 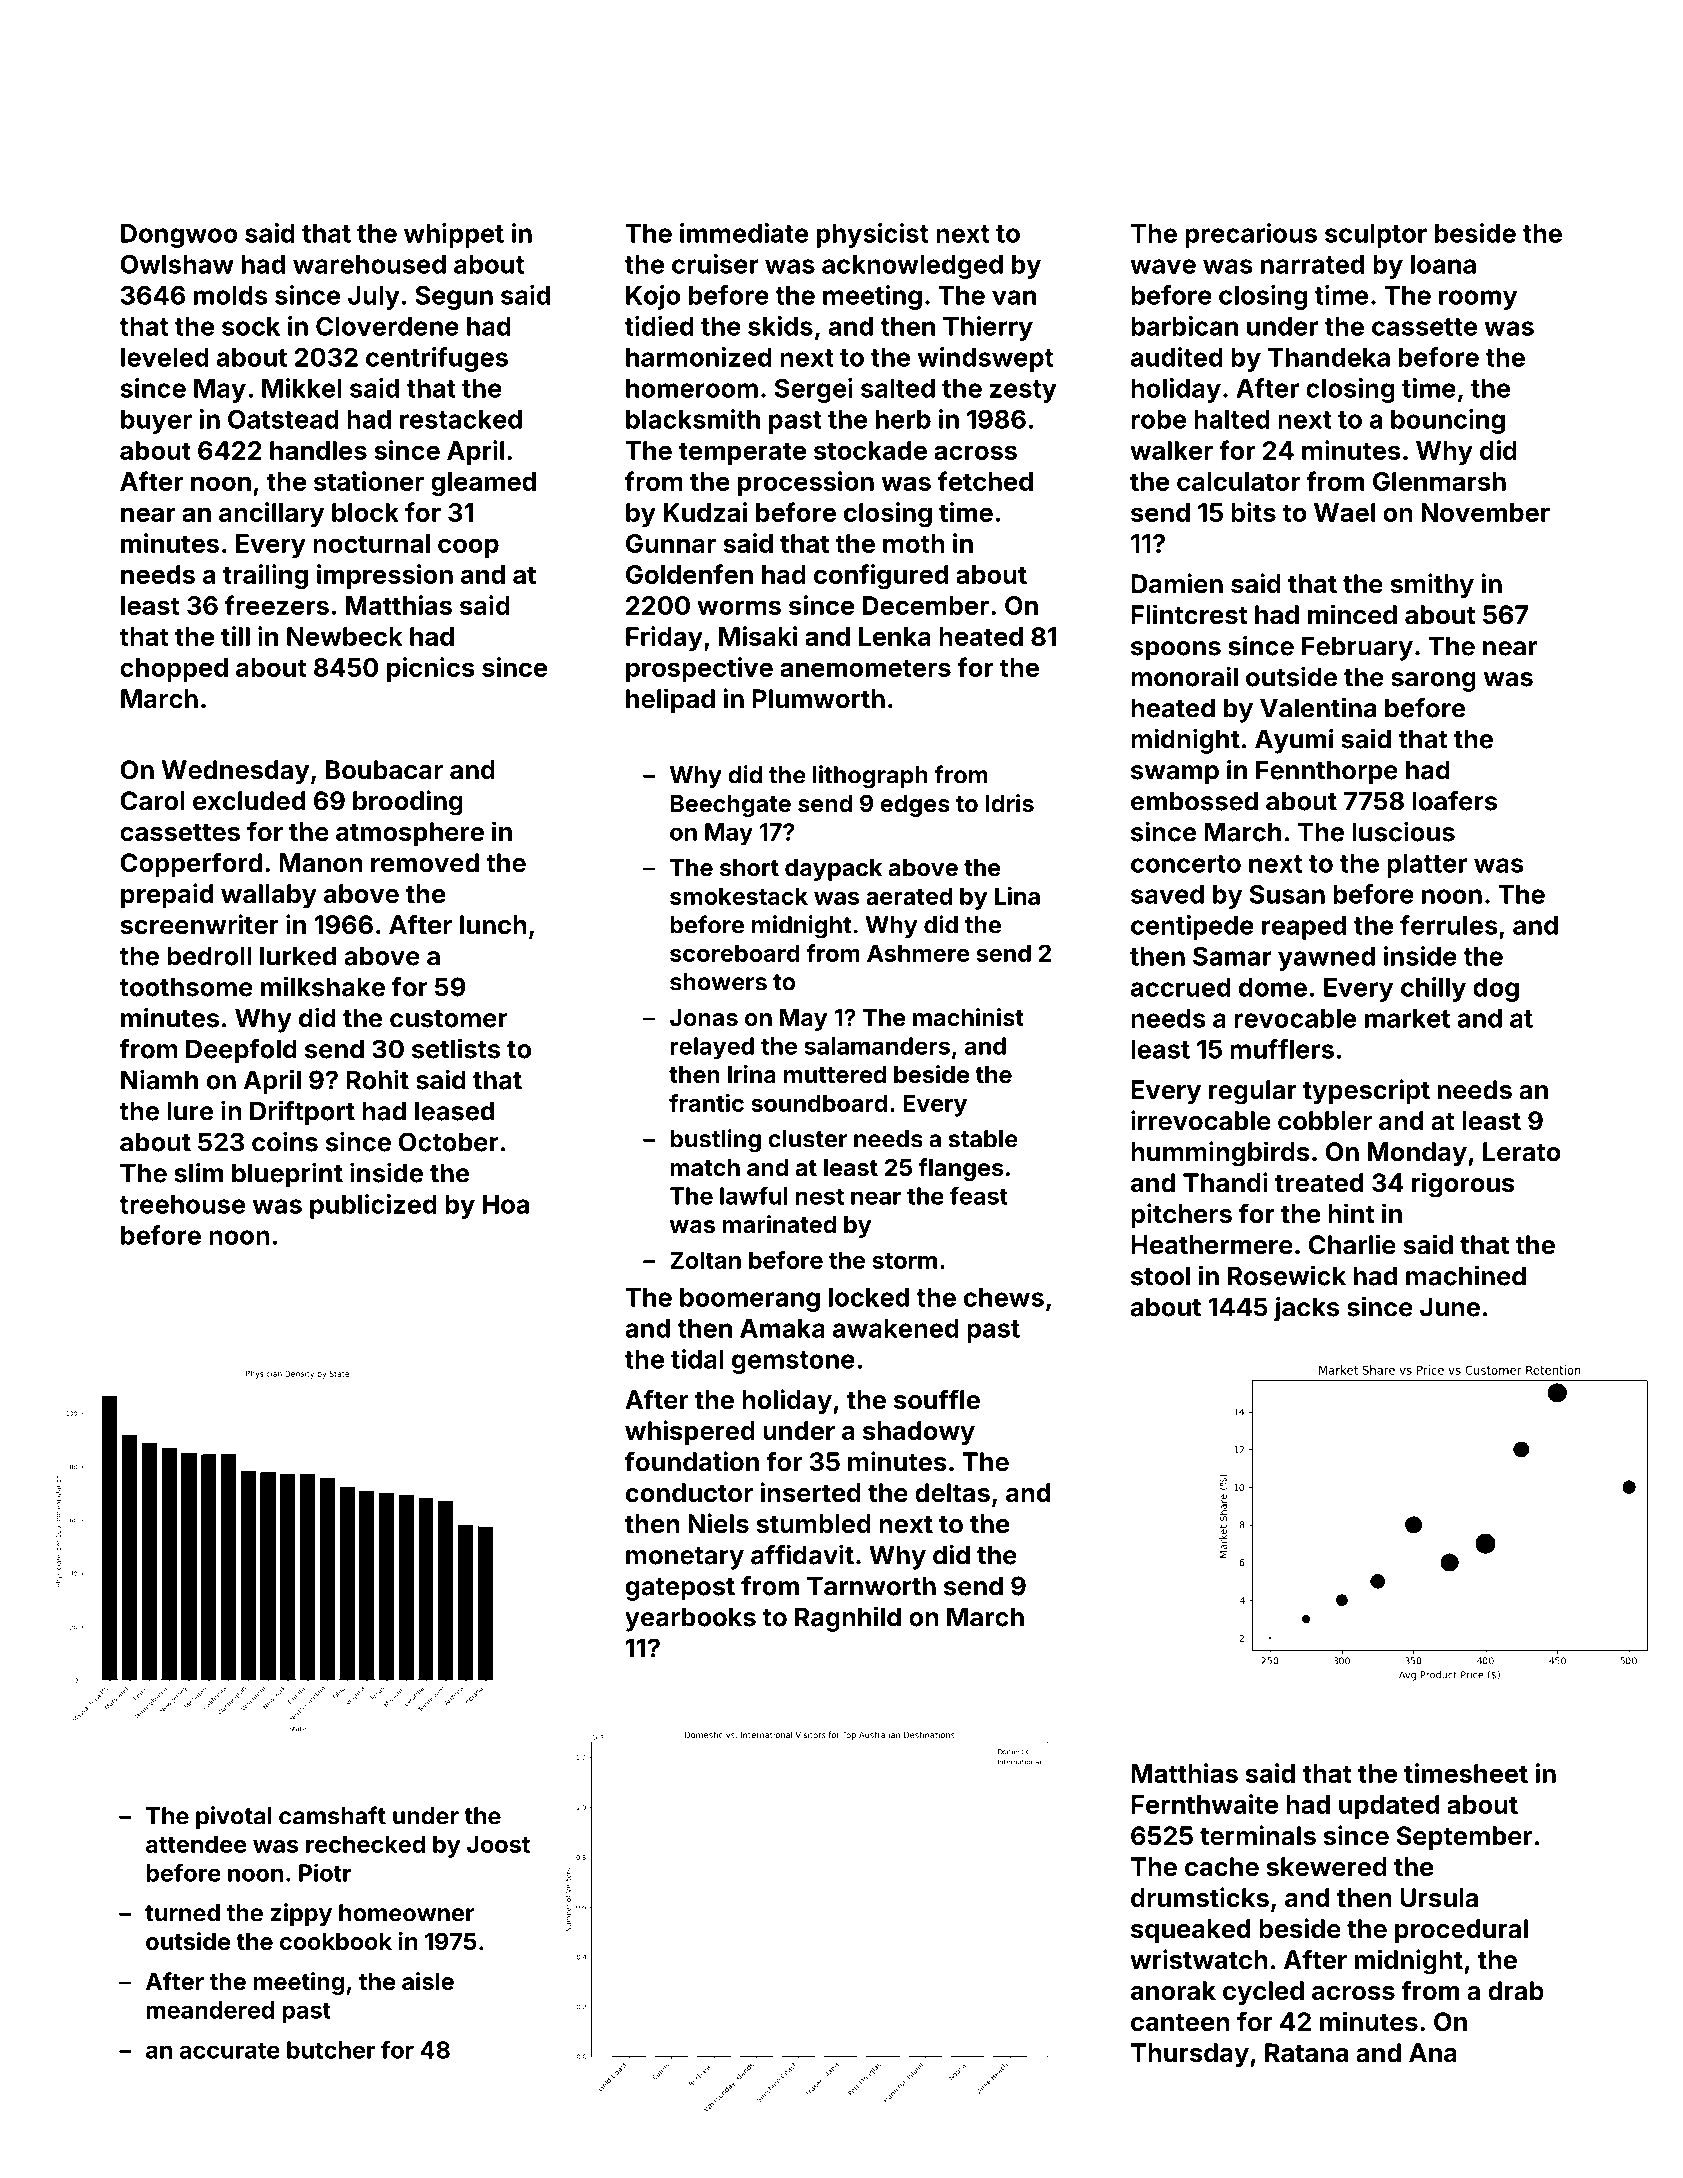 I want to click on bits, so click(x=1253, y=512).
